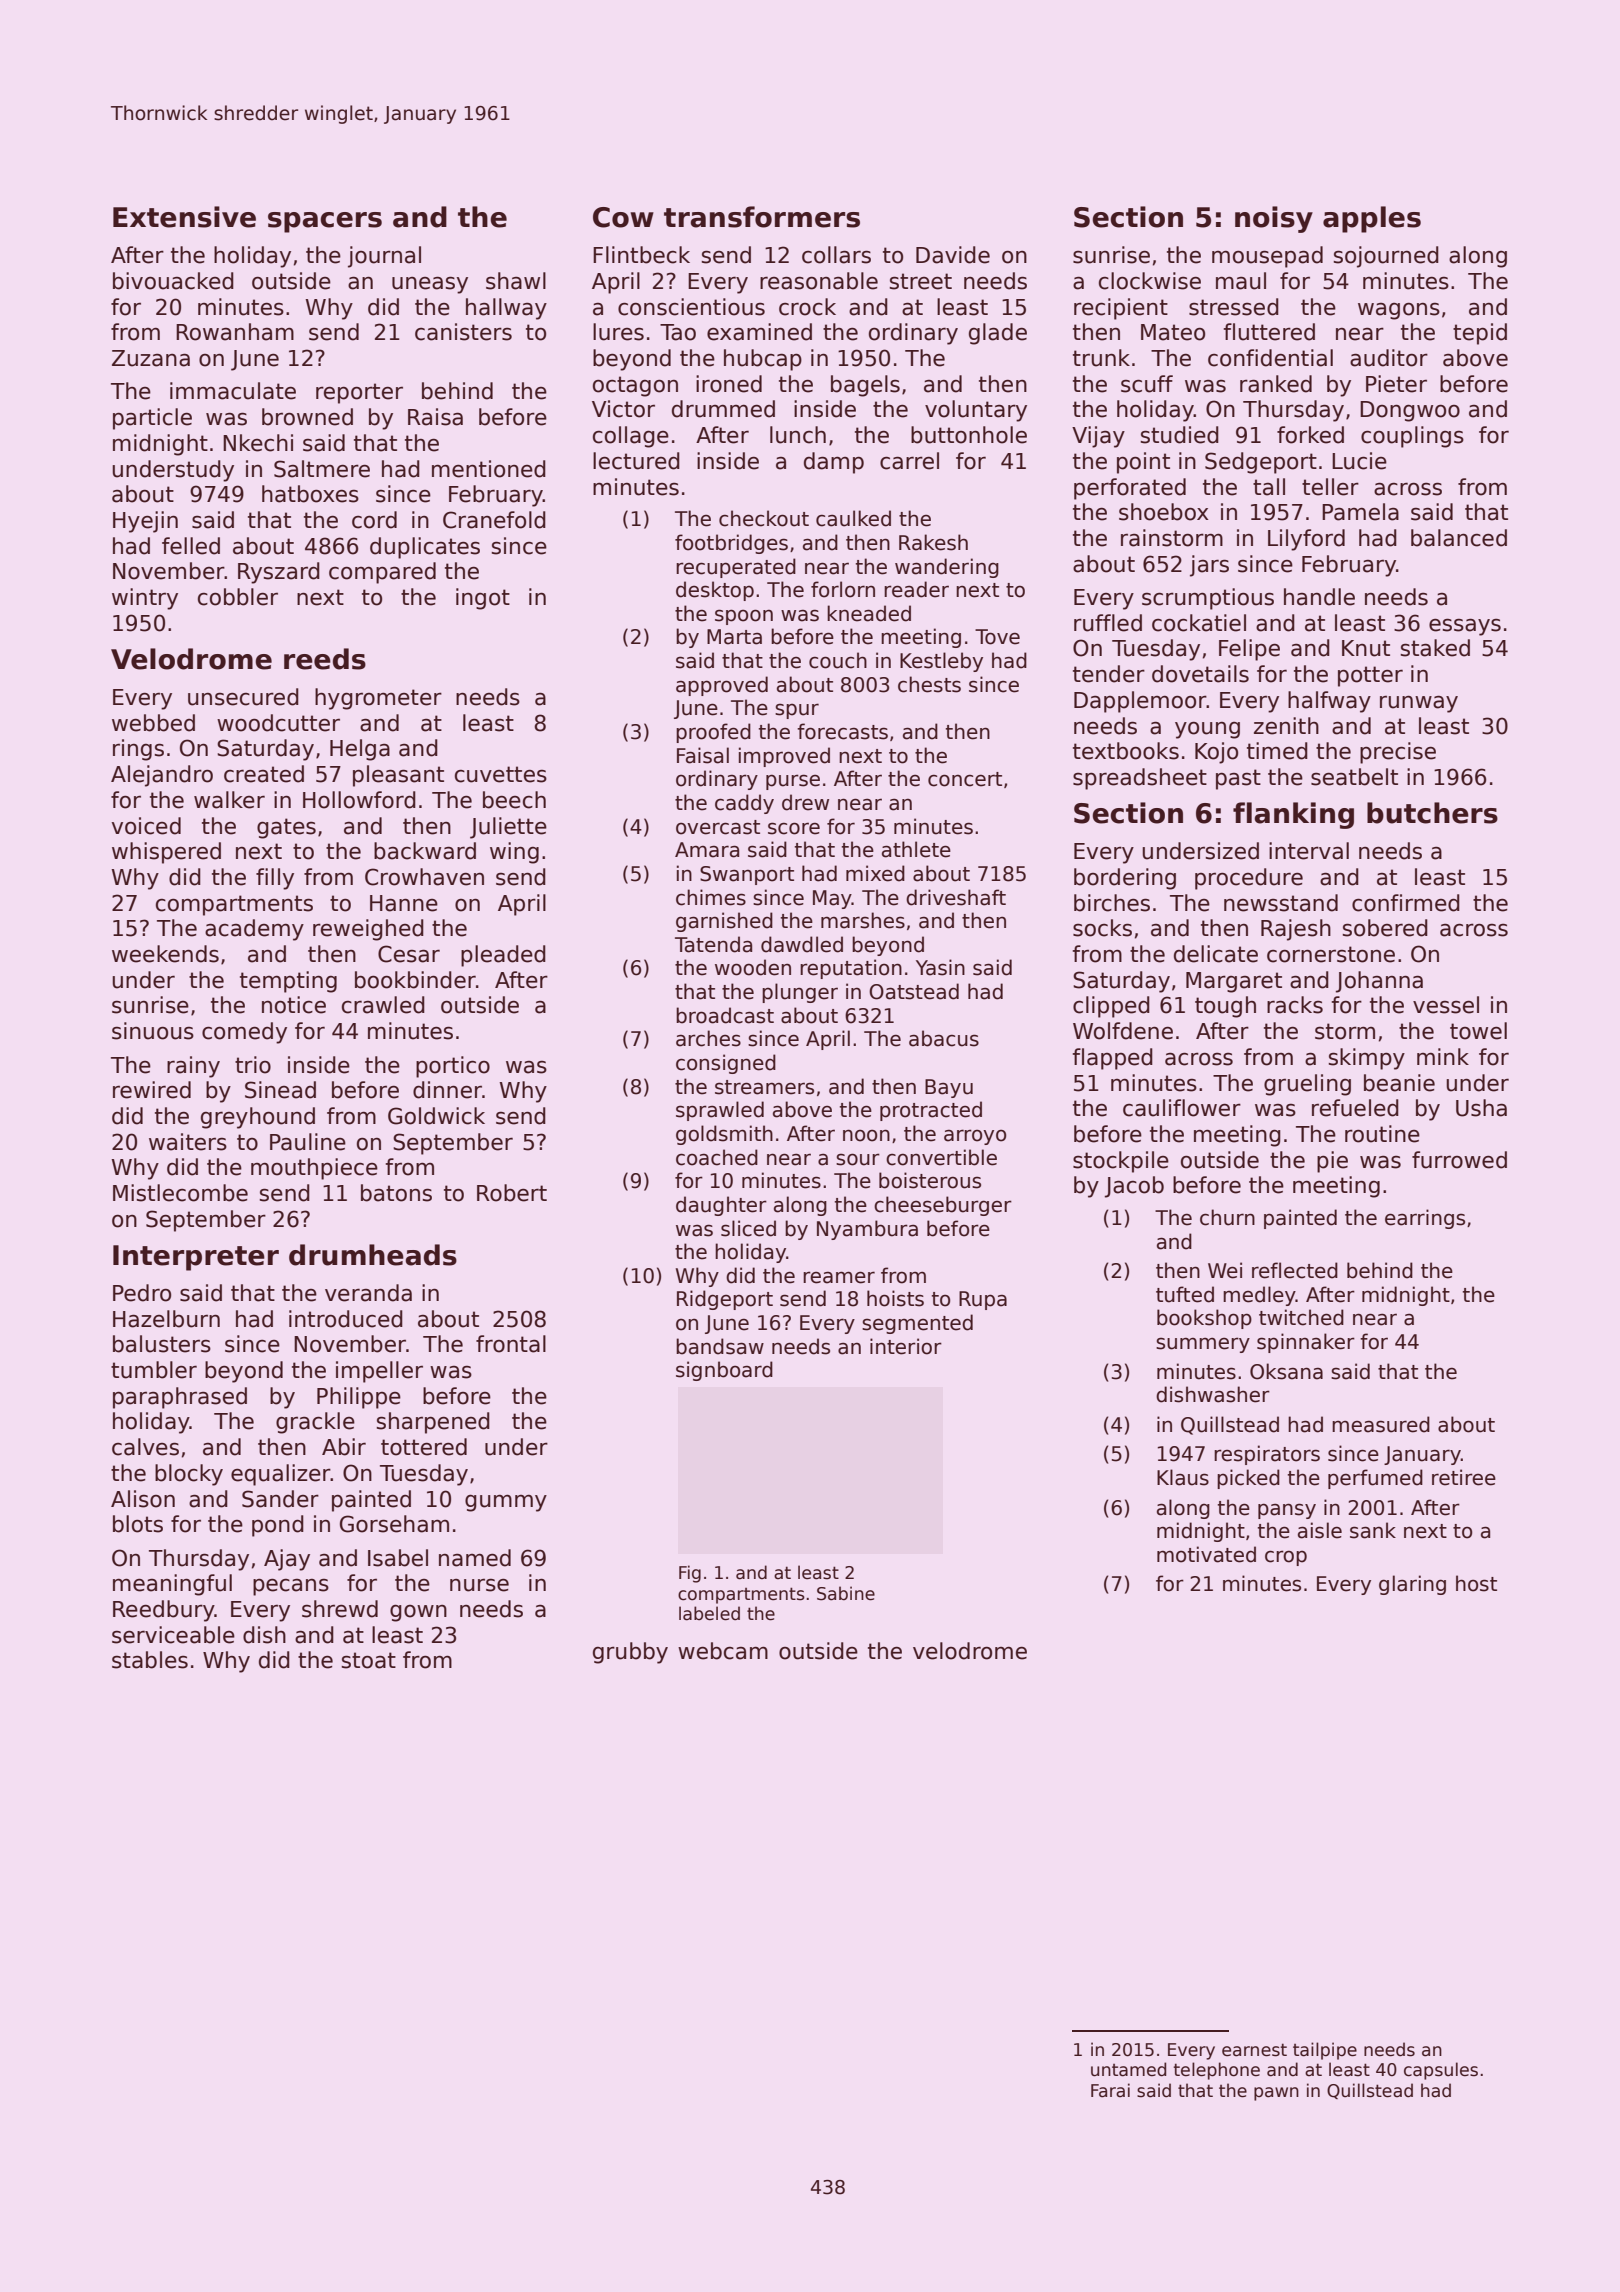 The image size is (1620, 2292). What do you see at coordinates (1459, 538) in the screenshot?
I see `balanced` at bounding box center [1459, 538].
